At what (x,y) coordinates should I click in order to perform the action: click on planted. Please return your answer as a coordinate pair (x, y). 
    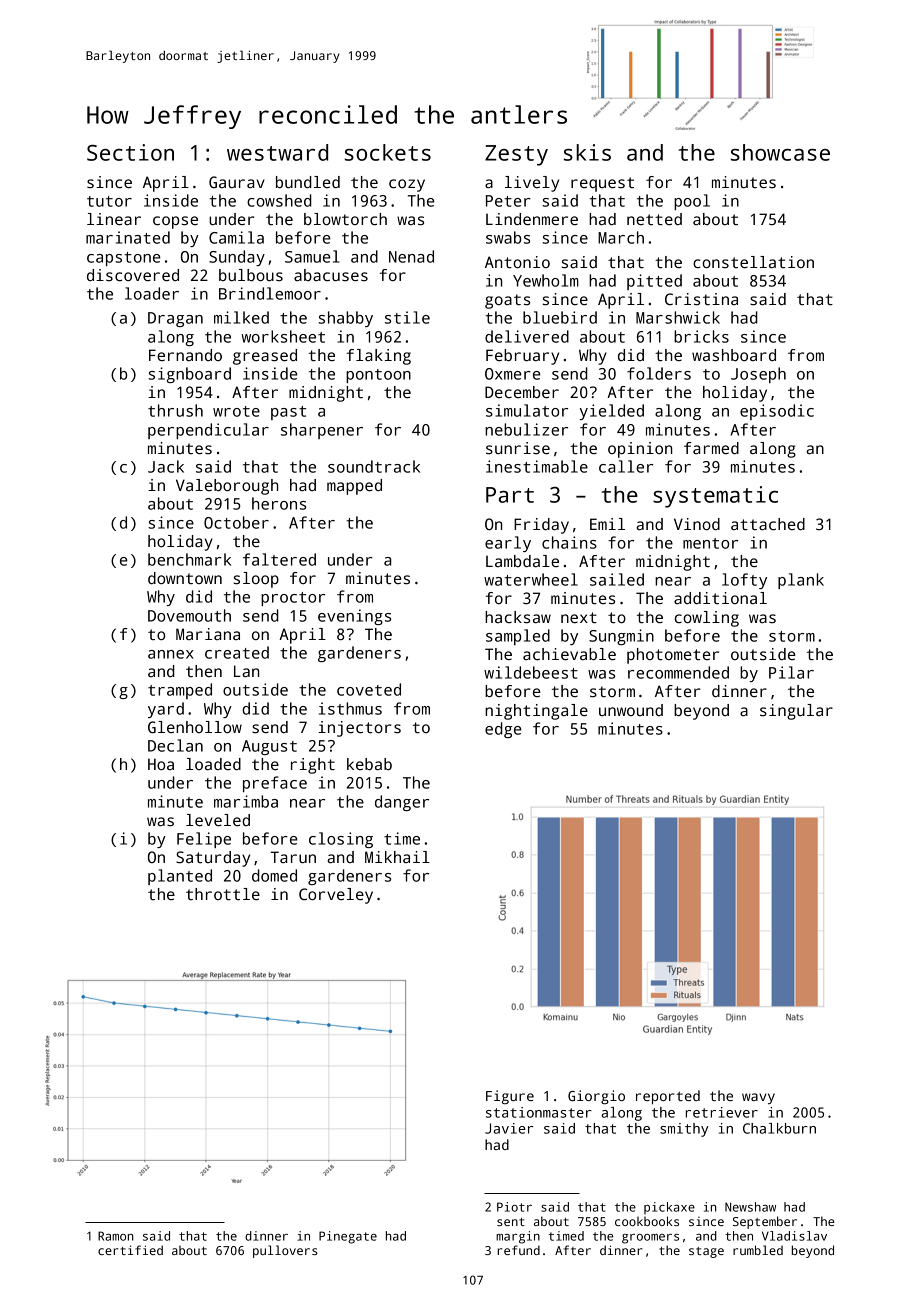
    Looking at the image, I should click on (180, 877).
